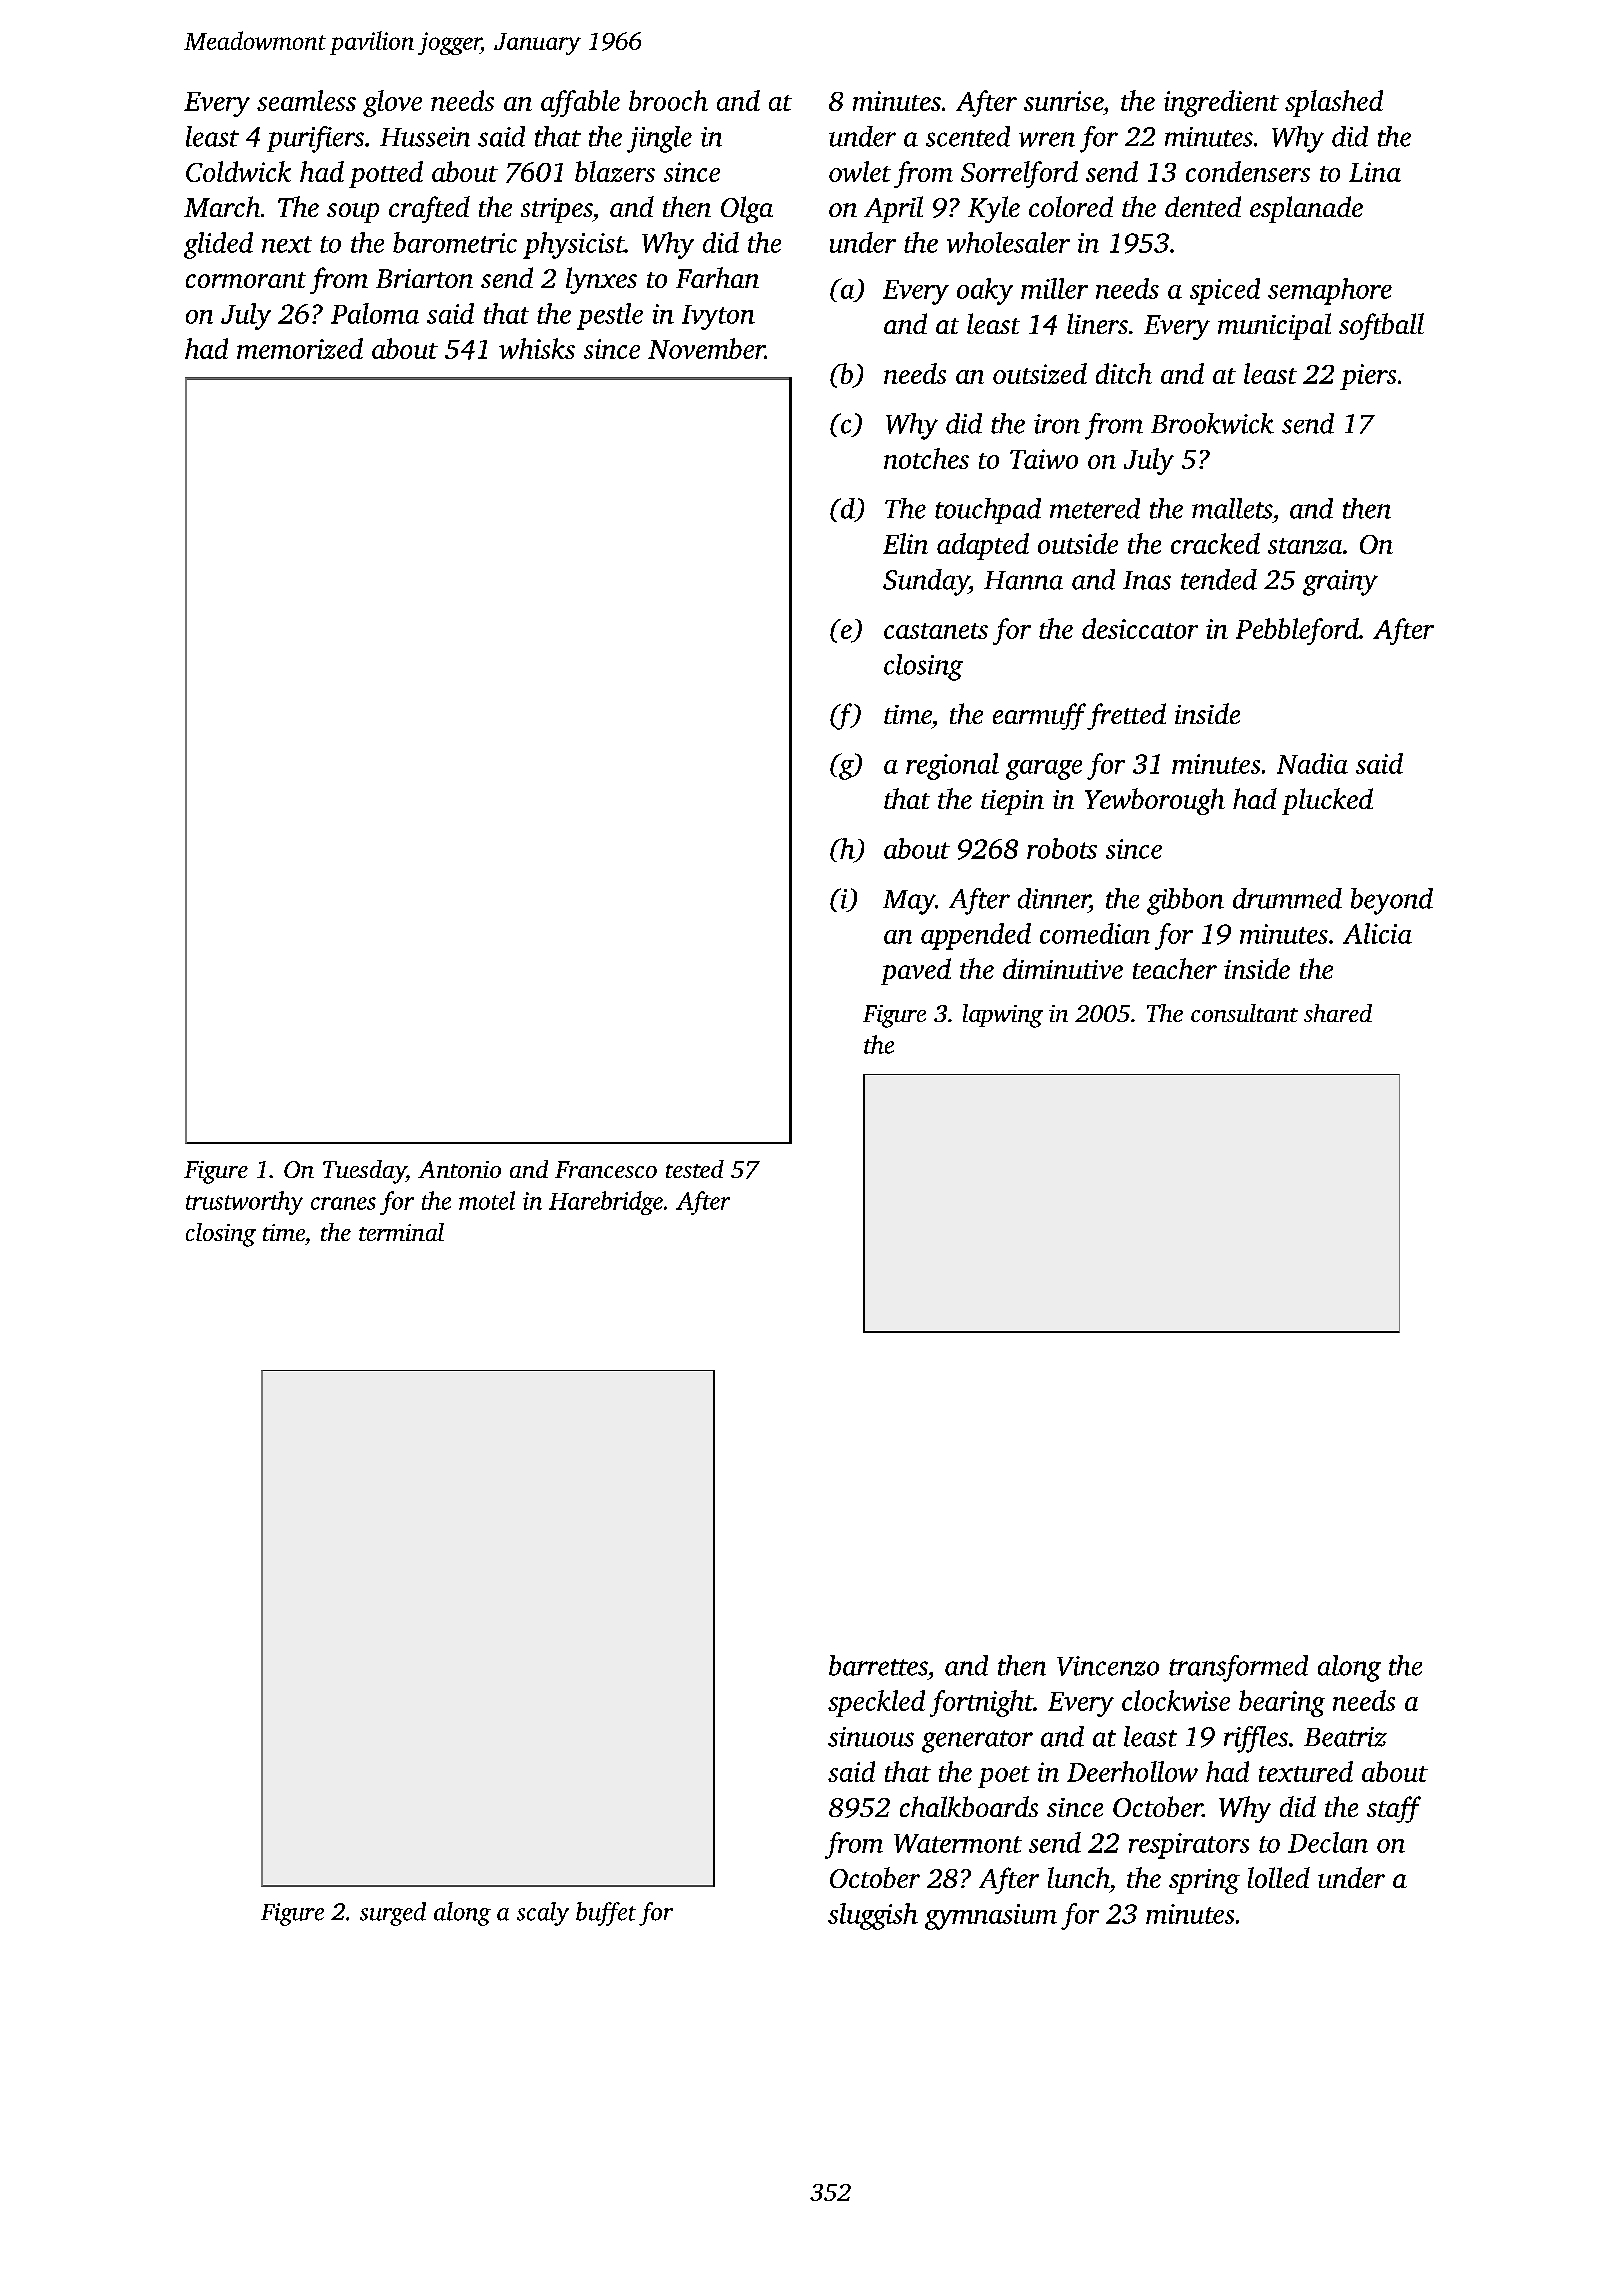  What do you see at coordinates (364, 1172) in the screenshot?
I see `Tuesday` at bounding box center [364, 1172].
